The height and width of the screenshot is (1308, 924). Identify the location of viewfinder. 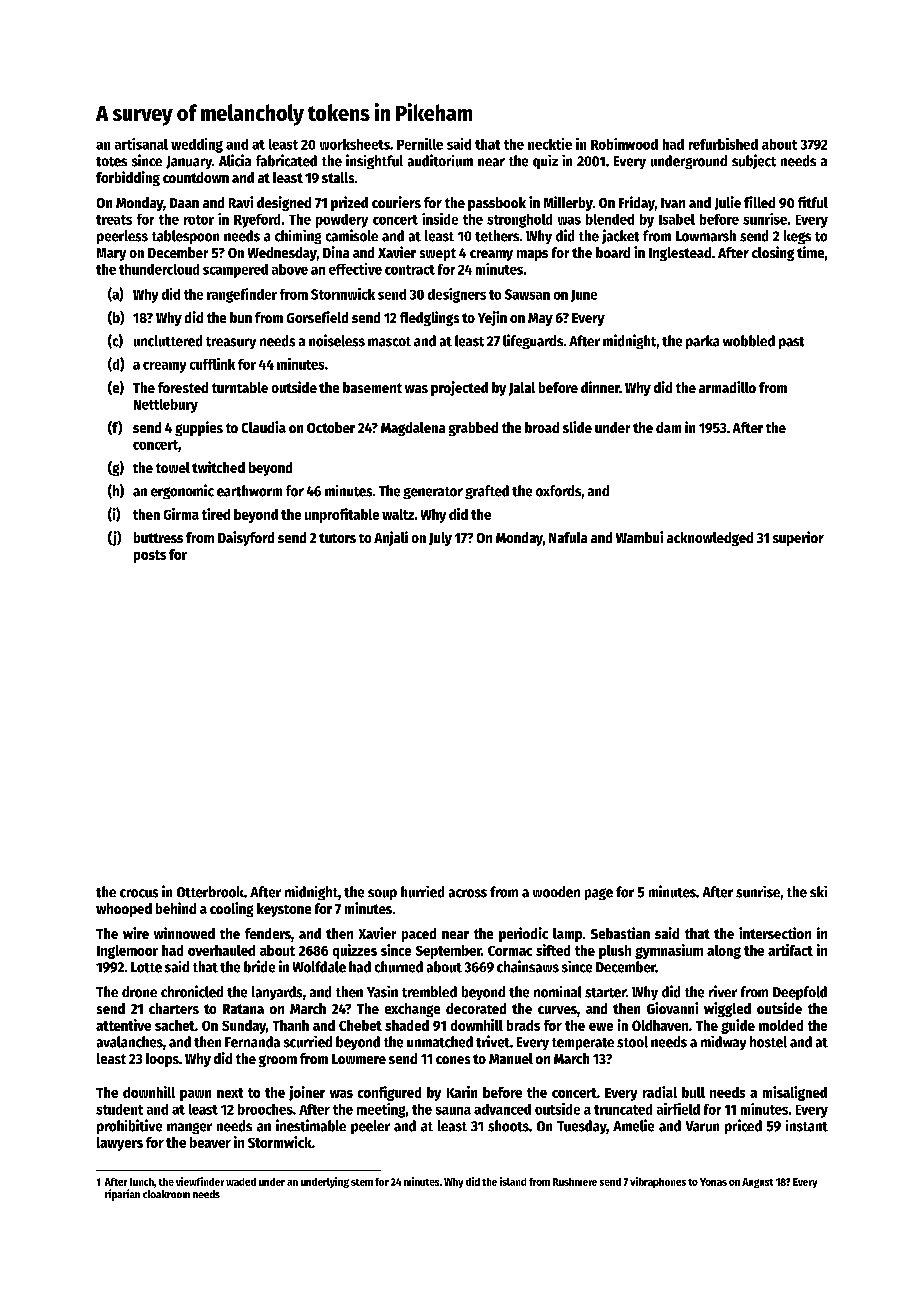
(200, 1181).
